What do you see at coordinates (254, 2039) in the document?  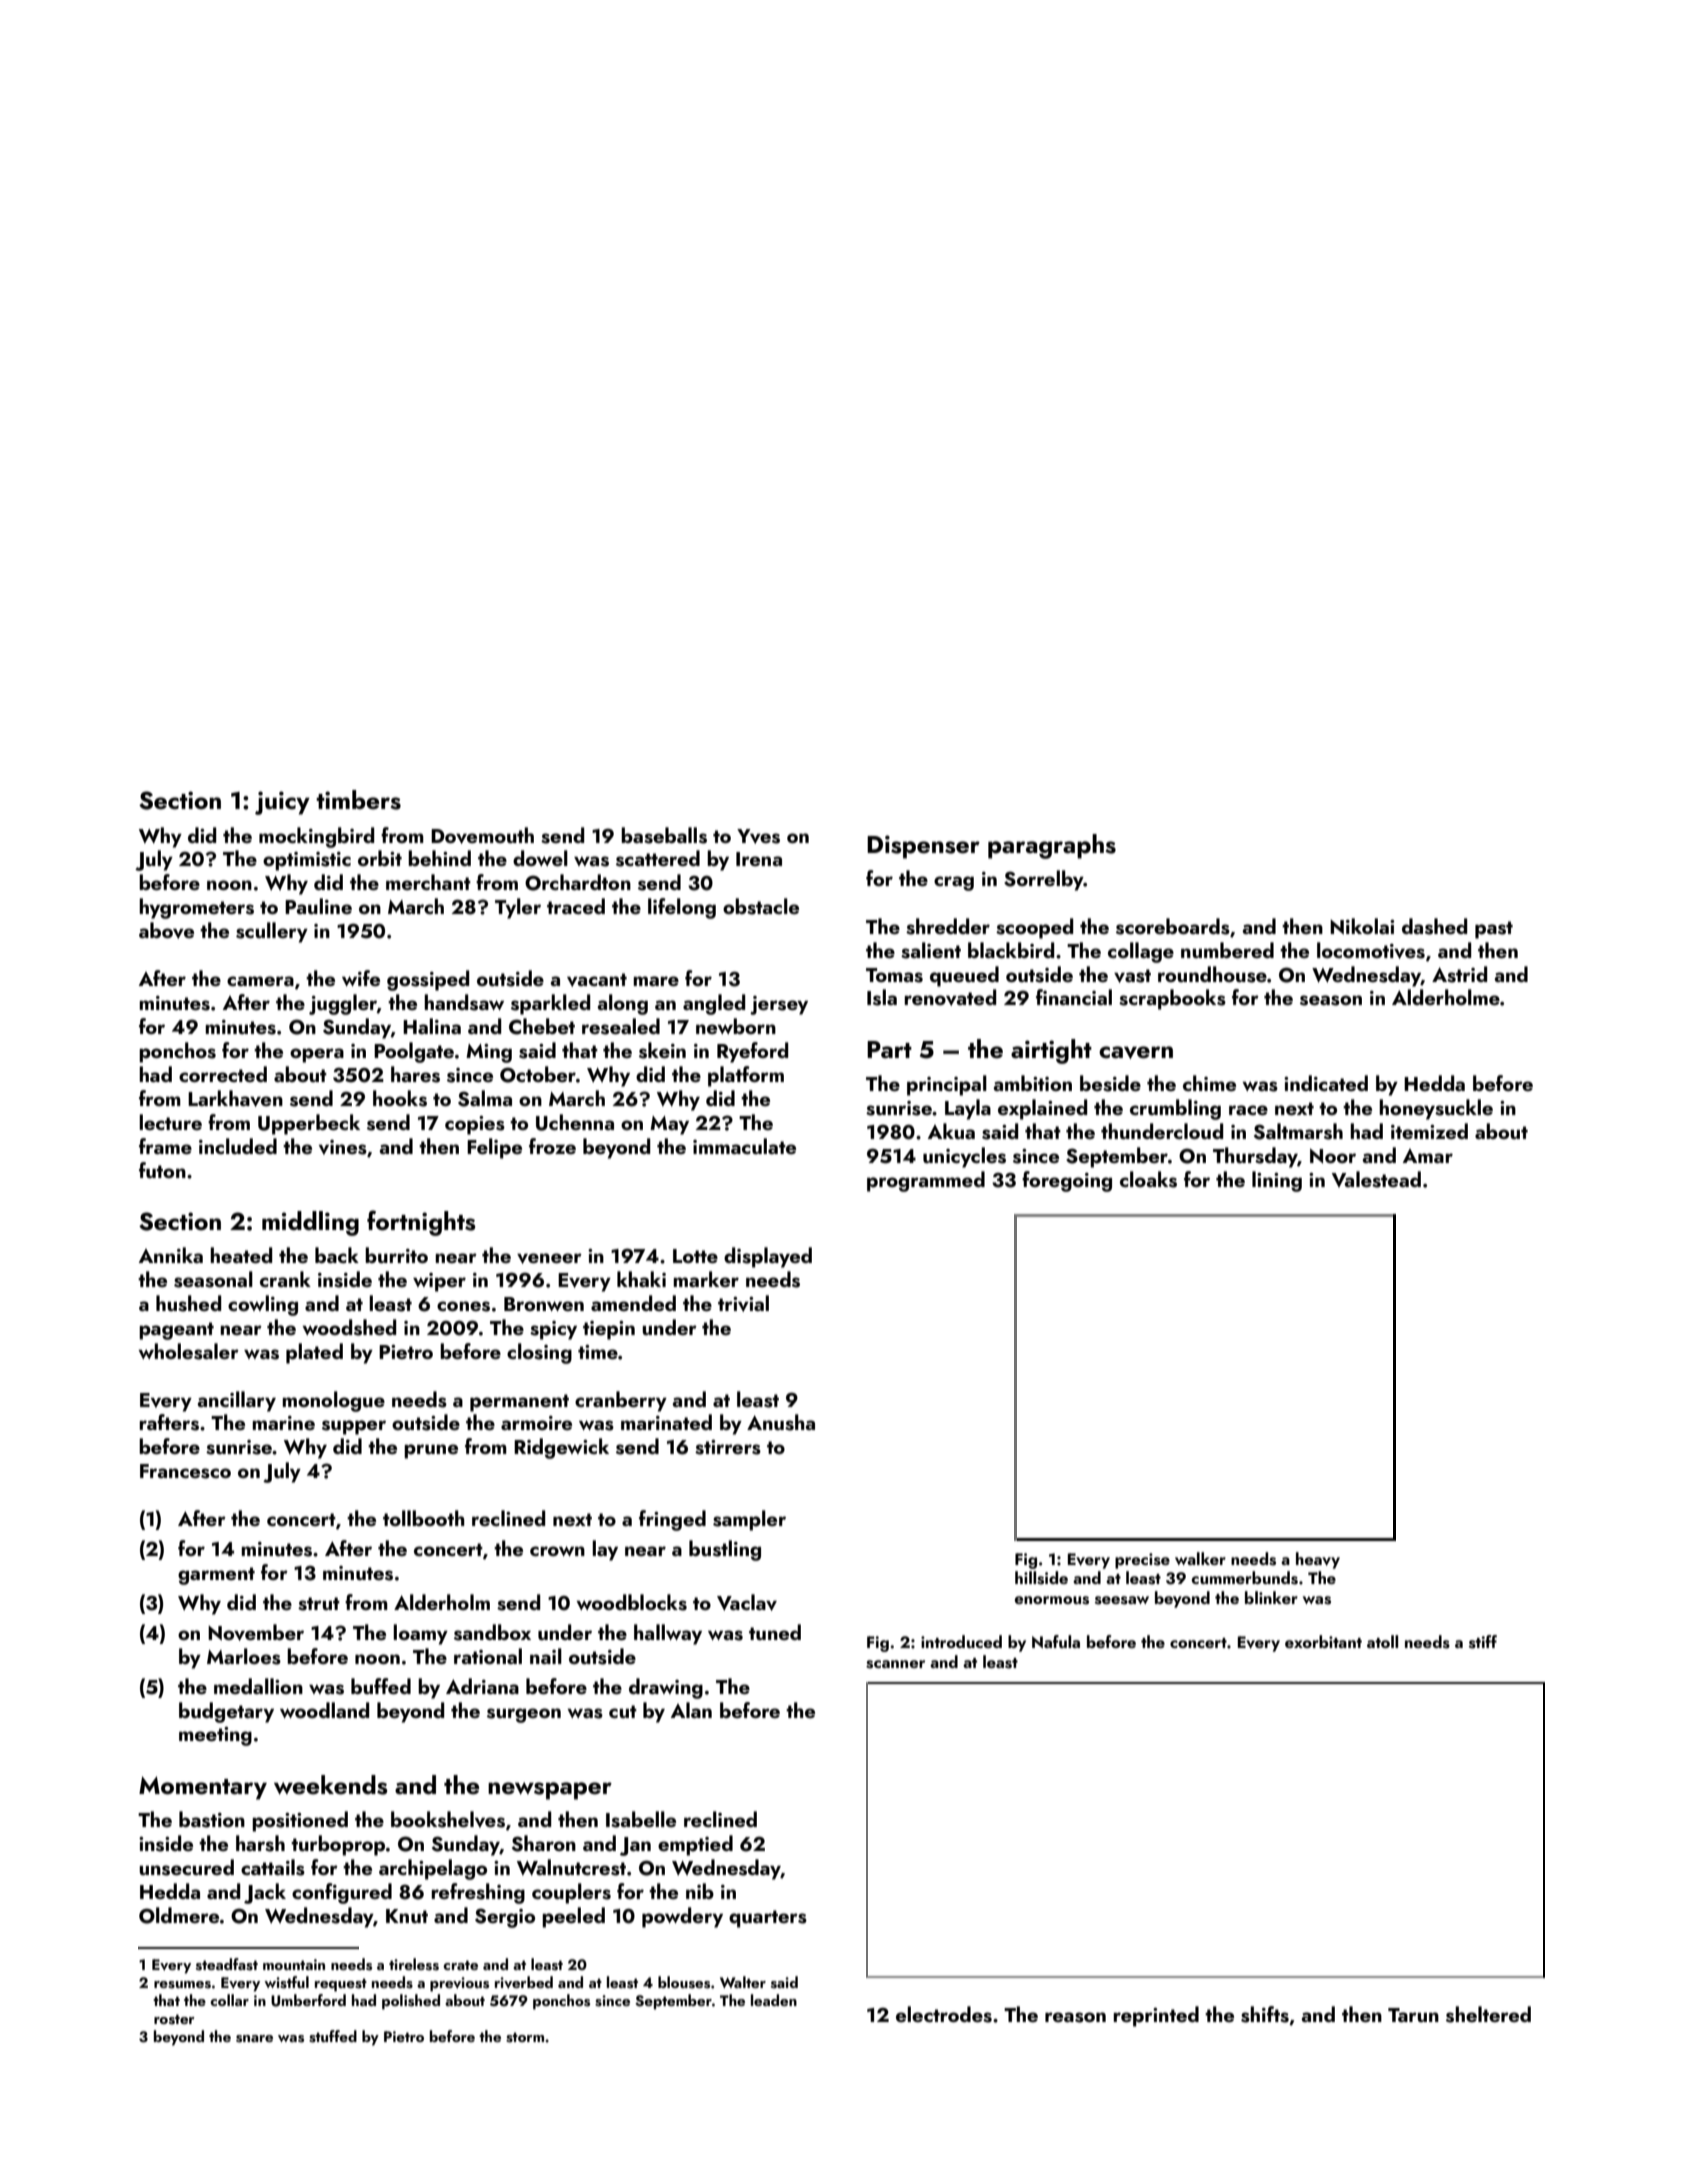 I see `snare` at bounding box center [254, 2039].
